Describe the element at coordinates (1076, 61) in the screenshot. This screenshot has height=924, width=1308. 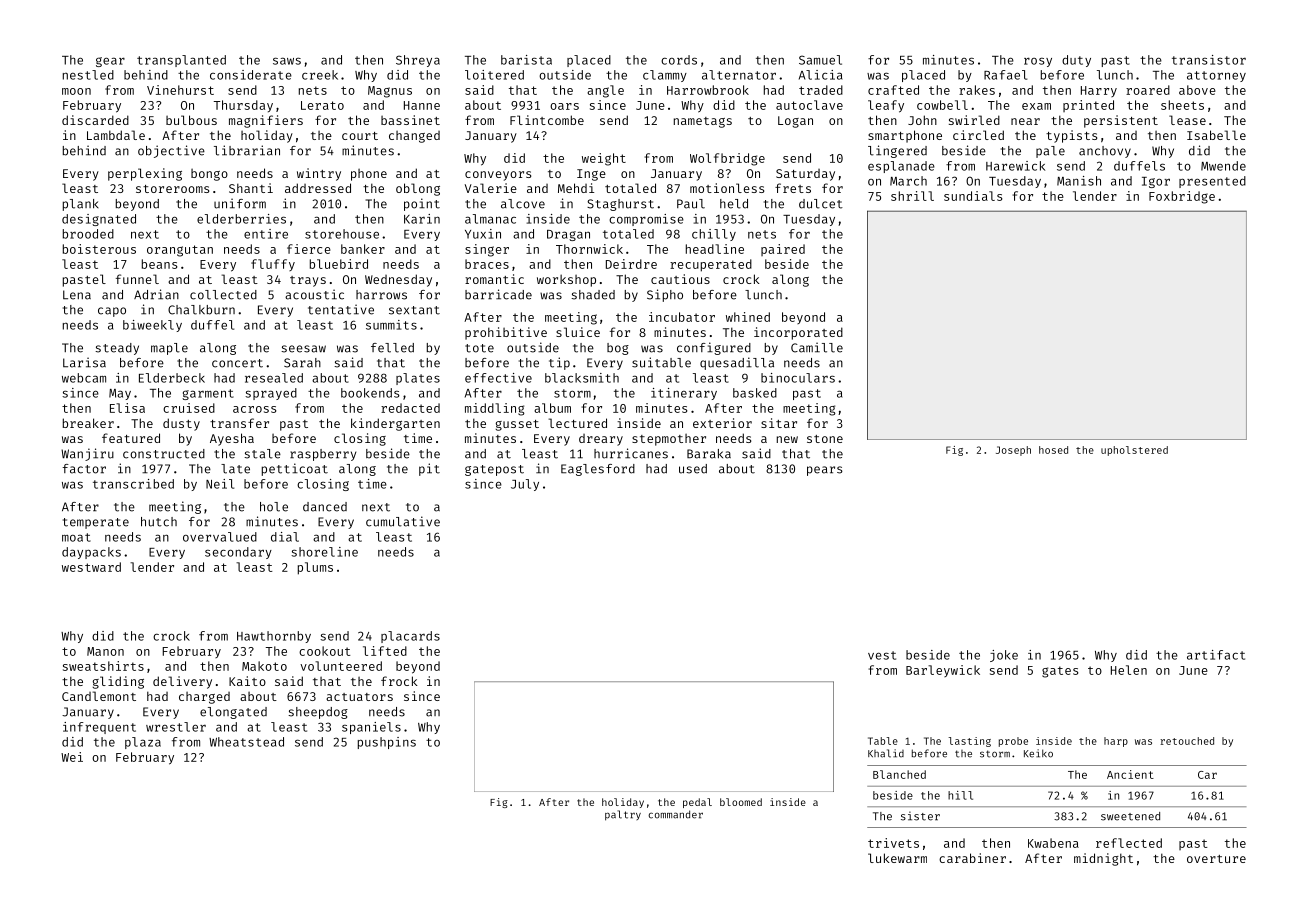
I see `duty` at that location.
